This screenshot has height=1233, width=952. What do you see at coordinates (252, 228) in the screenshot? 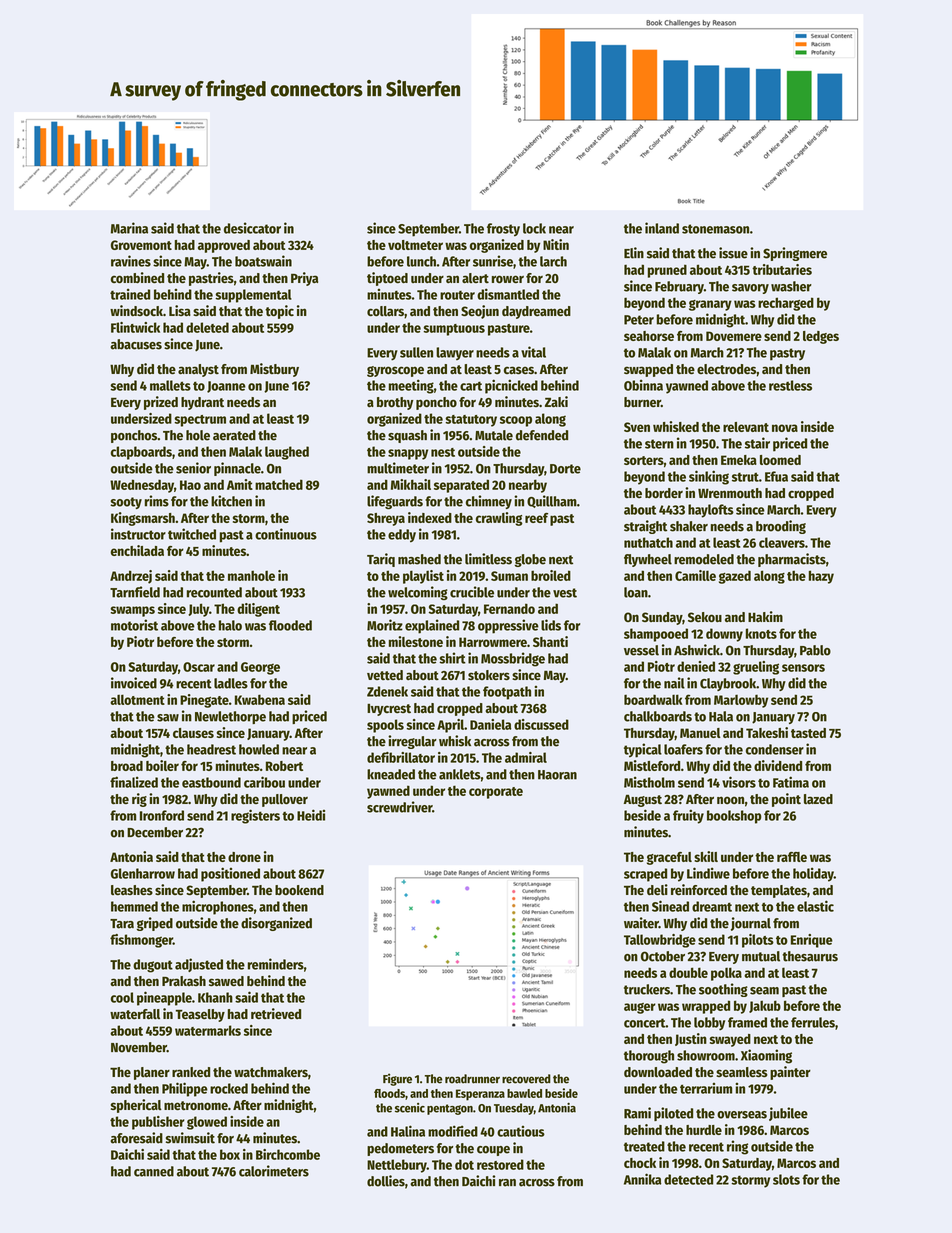
I see `desiccator` at bounding box center [252, 228].
